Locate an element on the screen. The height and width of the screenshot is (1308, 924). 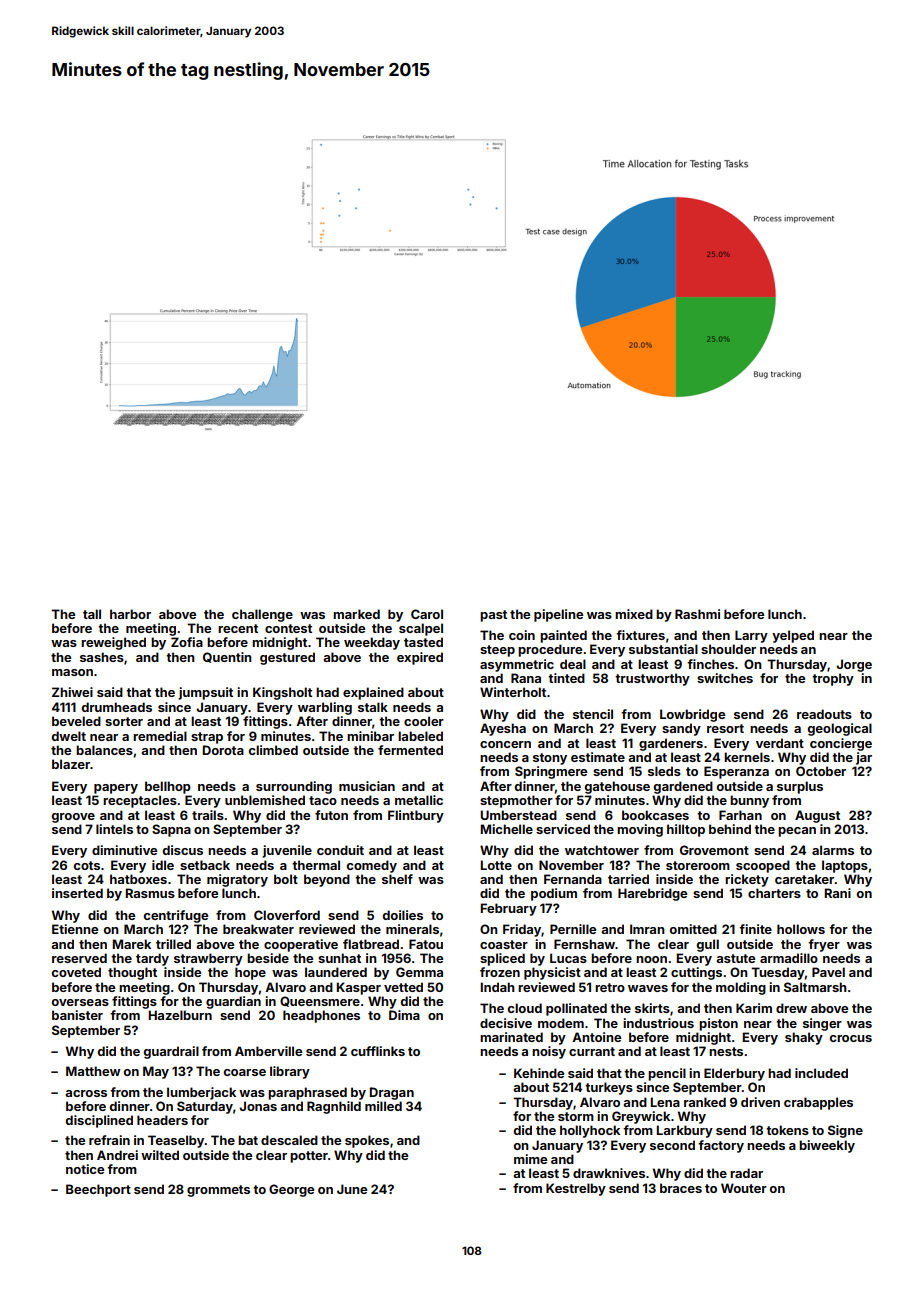
challenge is located at coordinates (262, 615).
